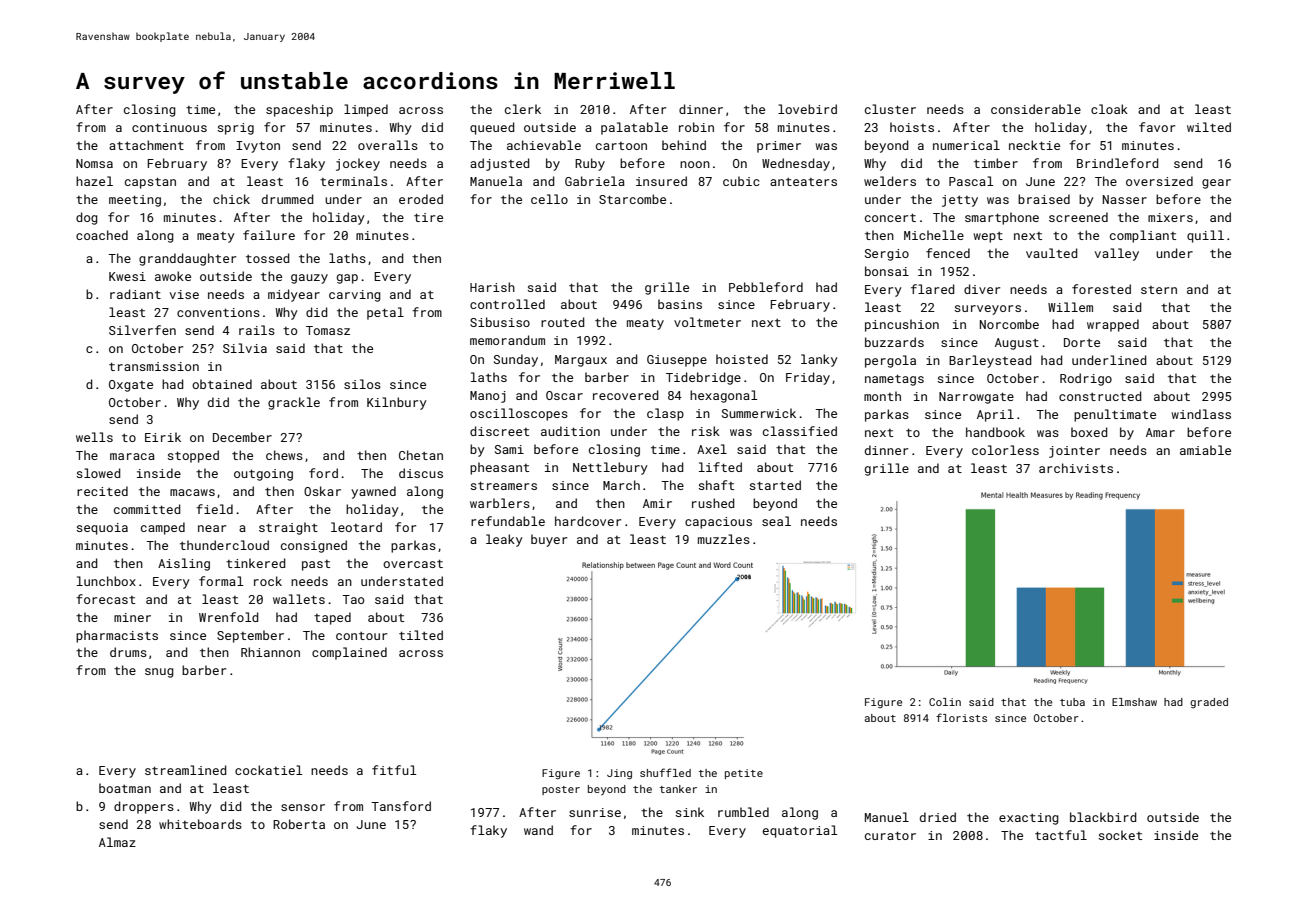 This page has width=1308, height=924. Describe the element at coordinates (394, 770) in the page. I see `fitful` at that location.
